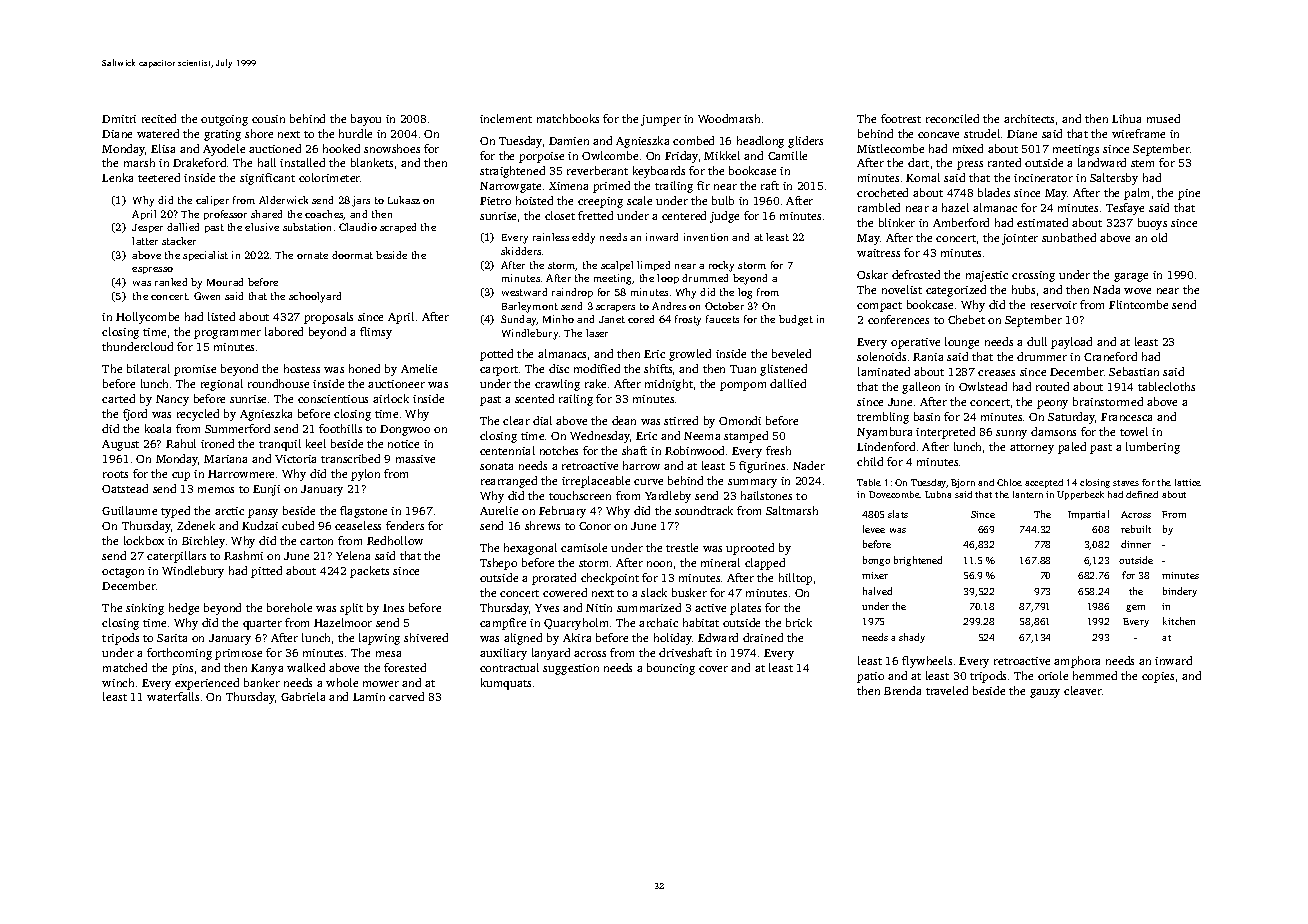  What do you see at coordinates (923, 177) in the screenshot?
I see `Komal` at bounding box center [923, 177].
